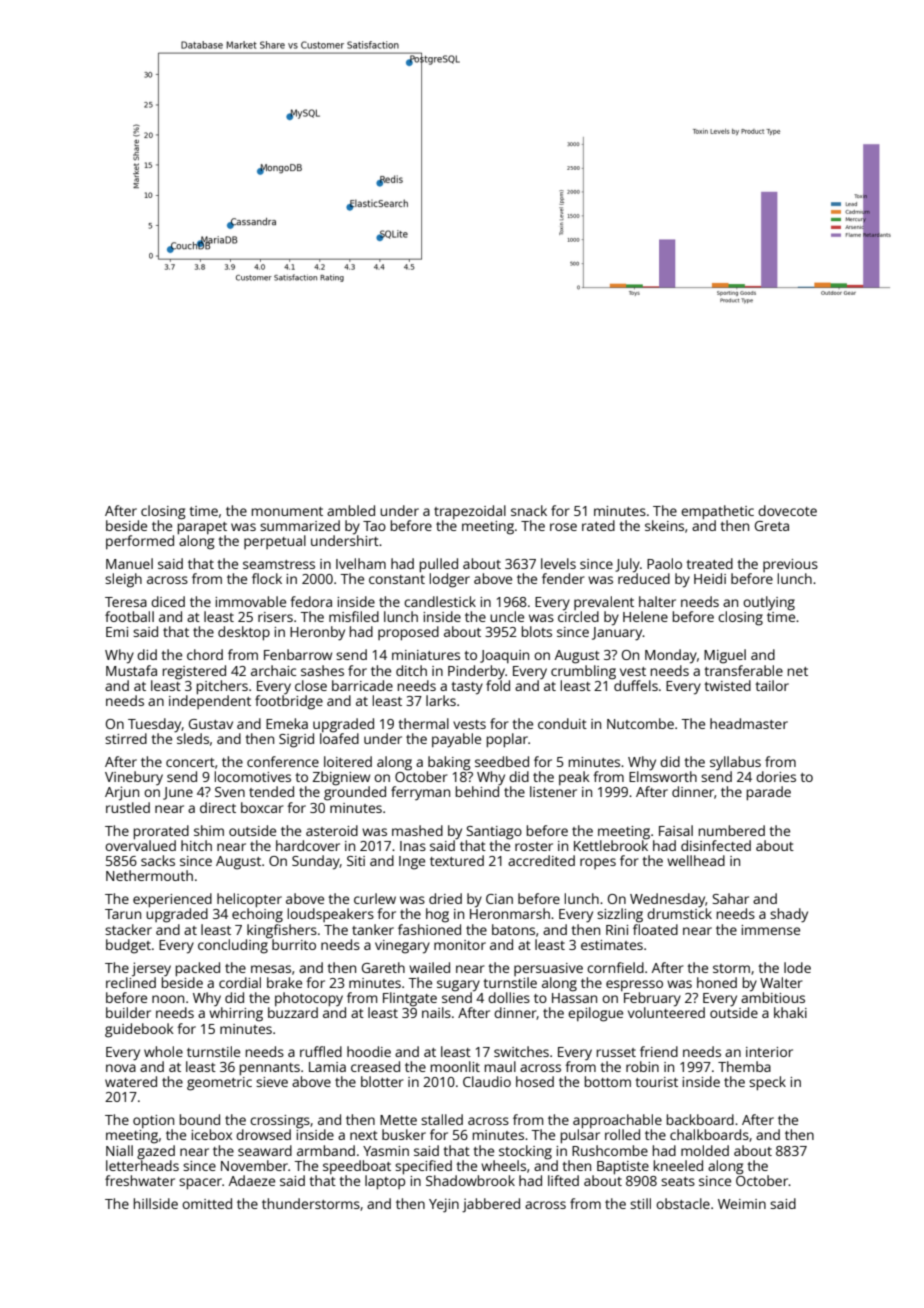 The height and width of the image is (1308, 924). Describe the element at coordinates (534, 846) in the image. I see `roster` at that location.
